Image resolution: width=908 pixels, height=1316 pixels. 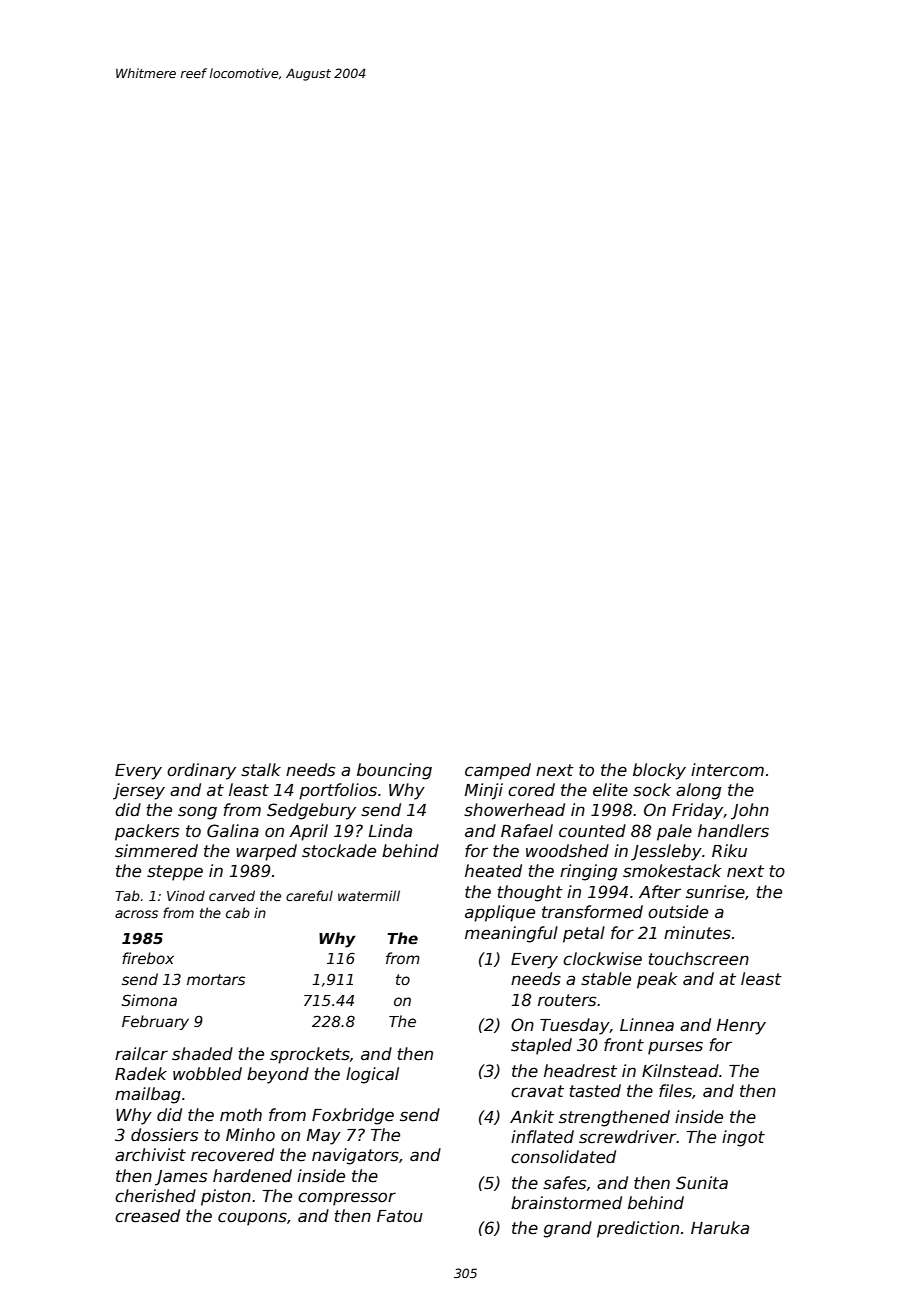 What do you see at coordinates (369, 895) in the page?
I see `watermill` at bounding box center [369, 895].
